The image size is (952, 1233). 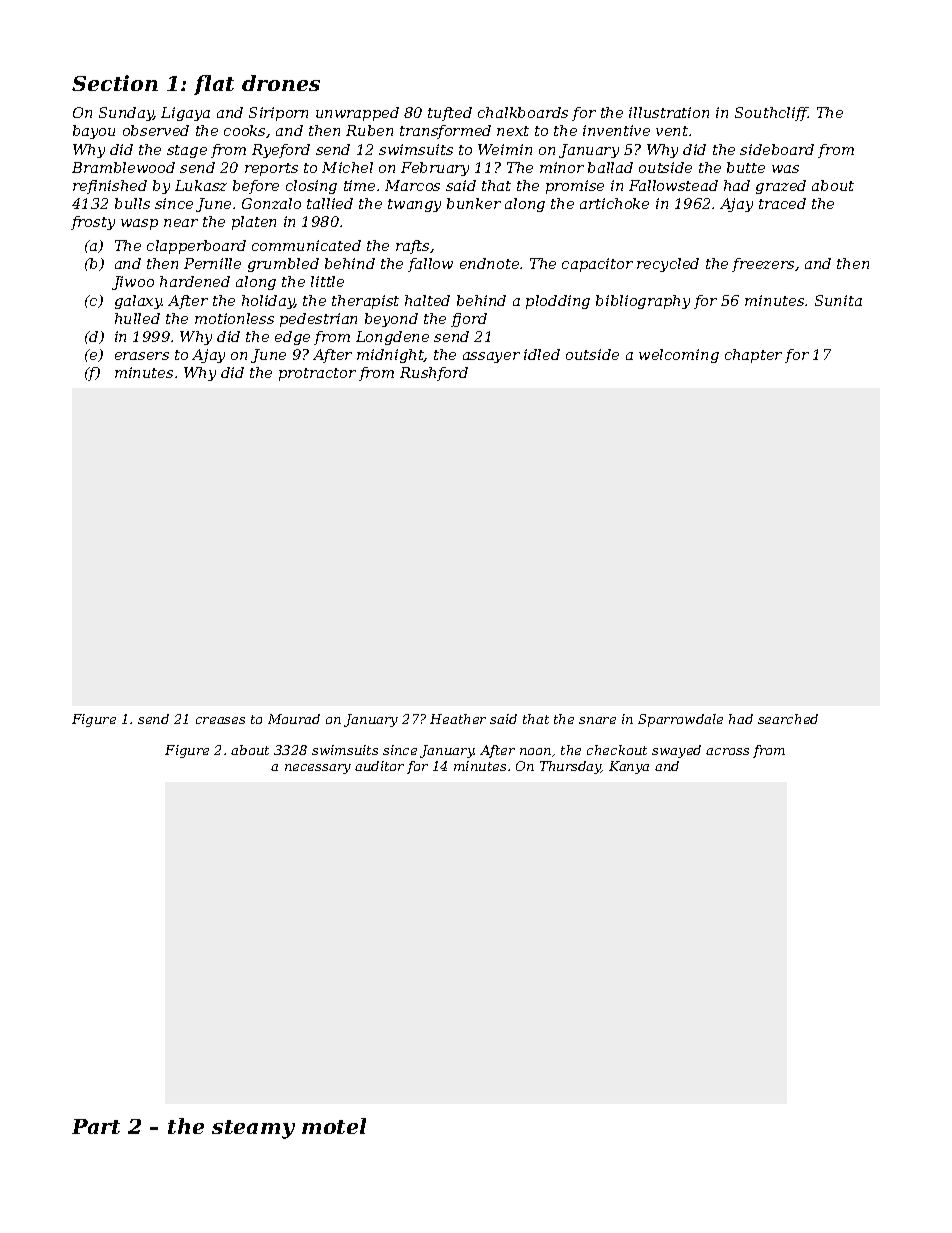 What do you see at coordinates (610, 167) in the image?
I see `ballad` at bounding box center [610, 167].
